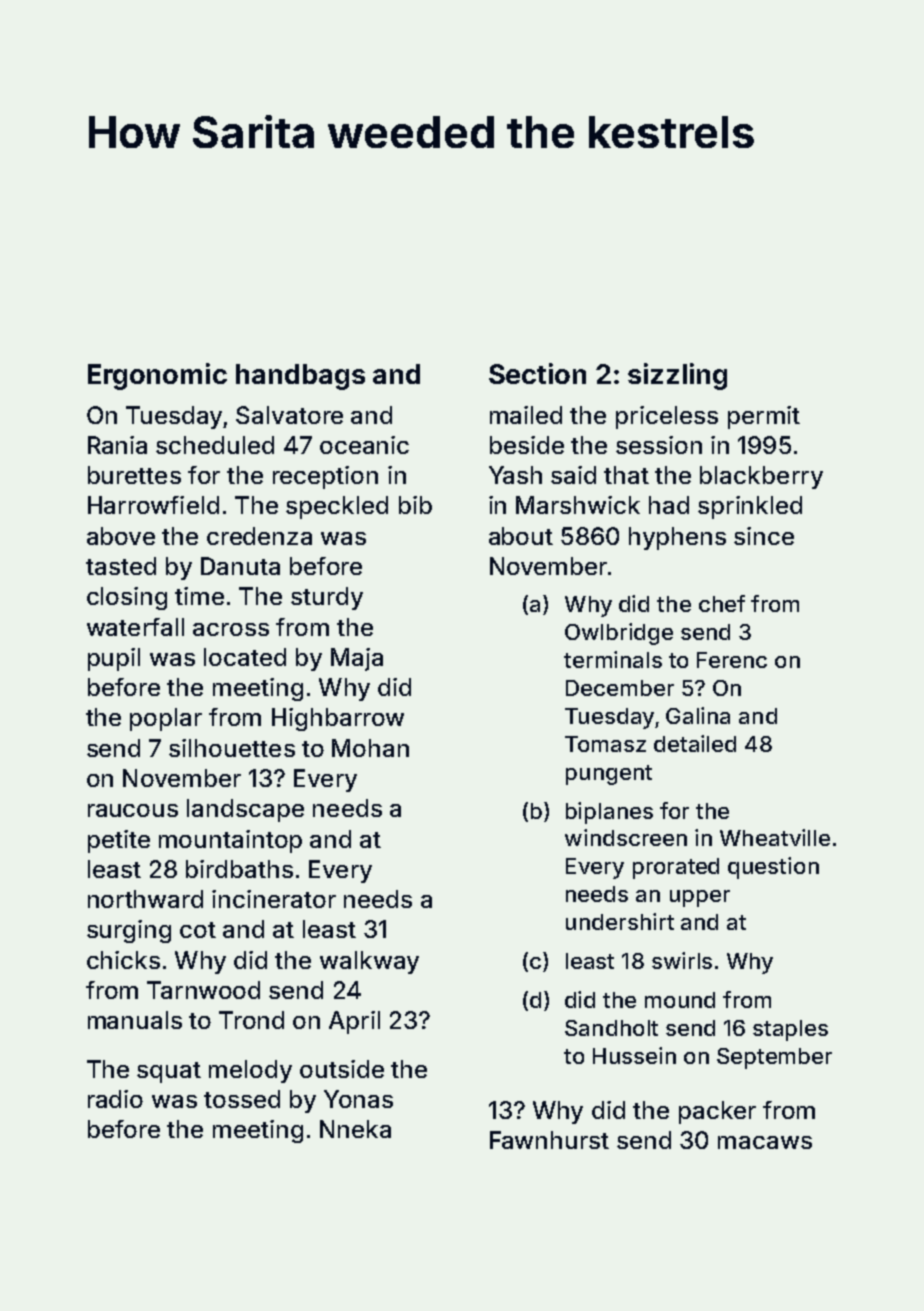 This screenshot has width=924, height=1311. Describe the element at coordinates (700, 898) in the screenshot. I see `upper` at that location.
